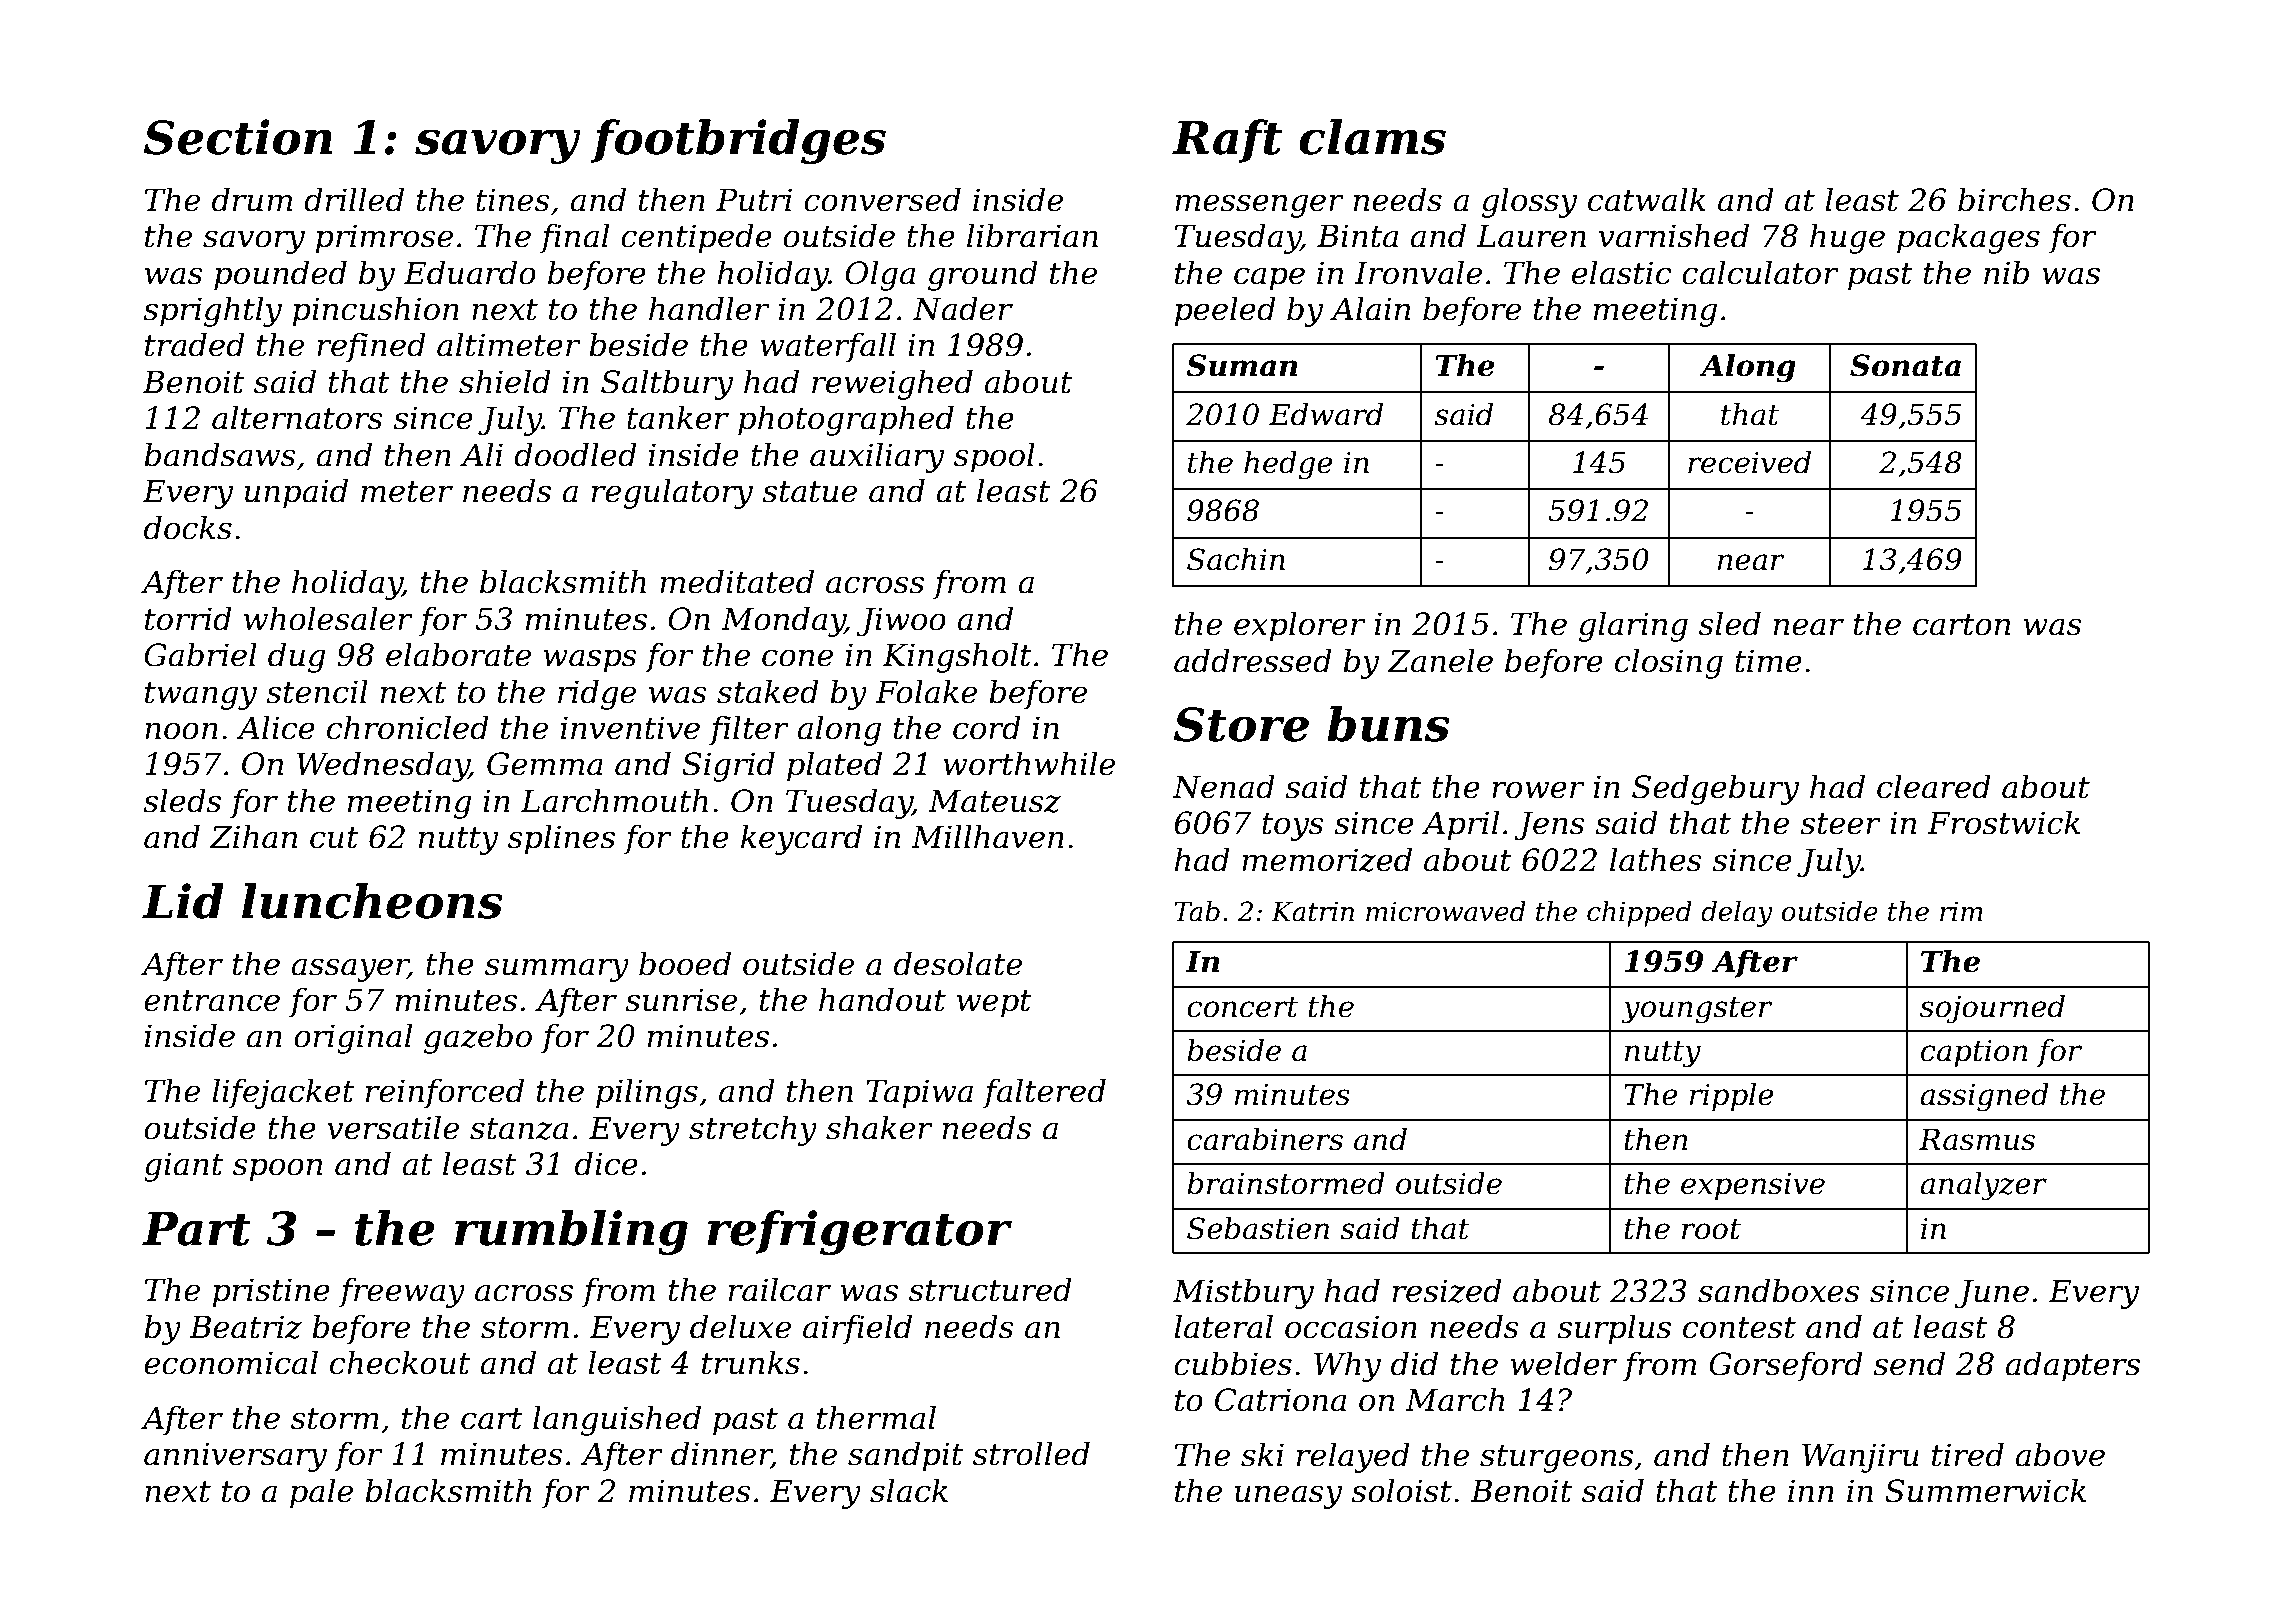  Describe the element at coordinates (235, 1457) in the document. I see `anniversary` at that location.
